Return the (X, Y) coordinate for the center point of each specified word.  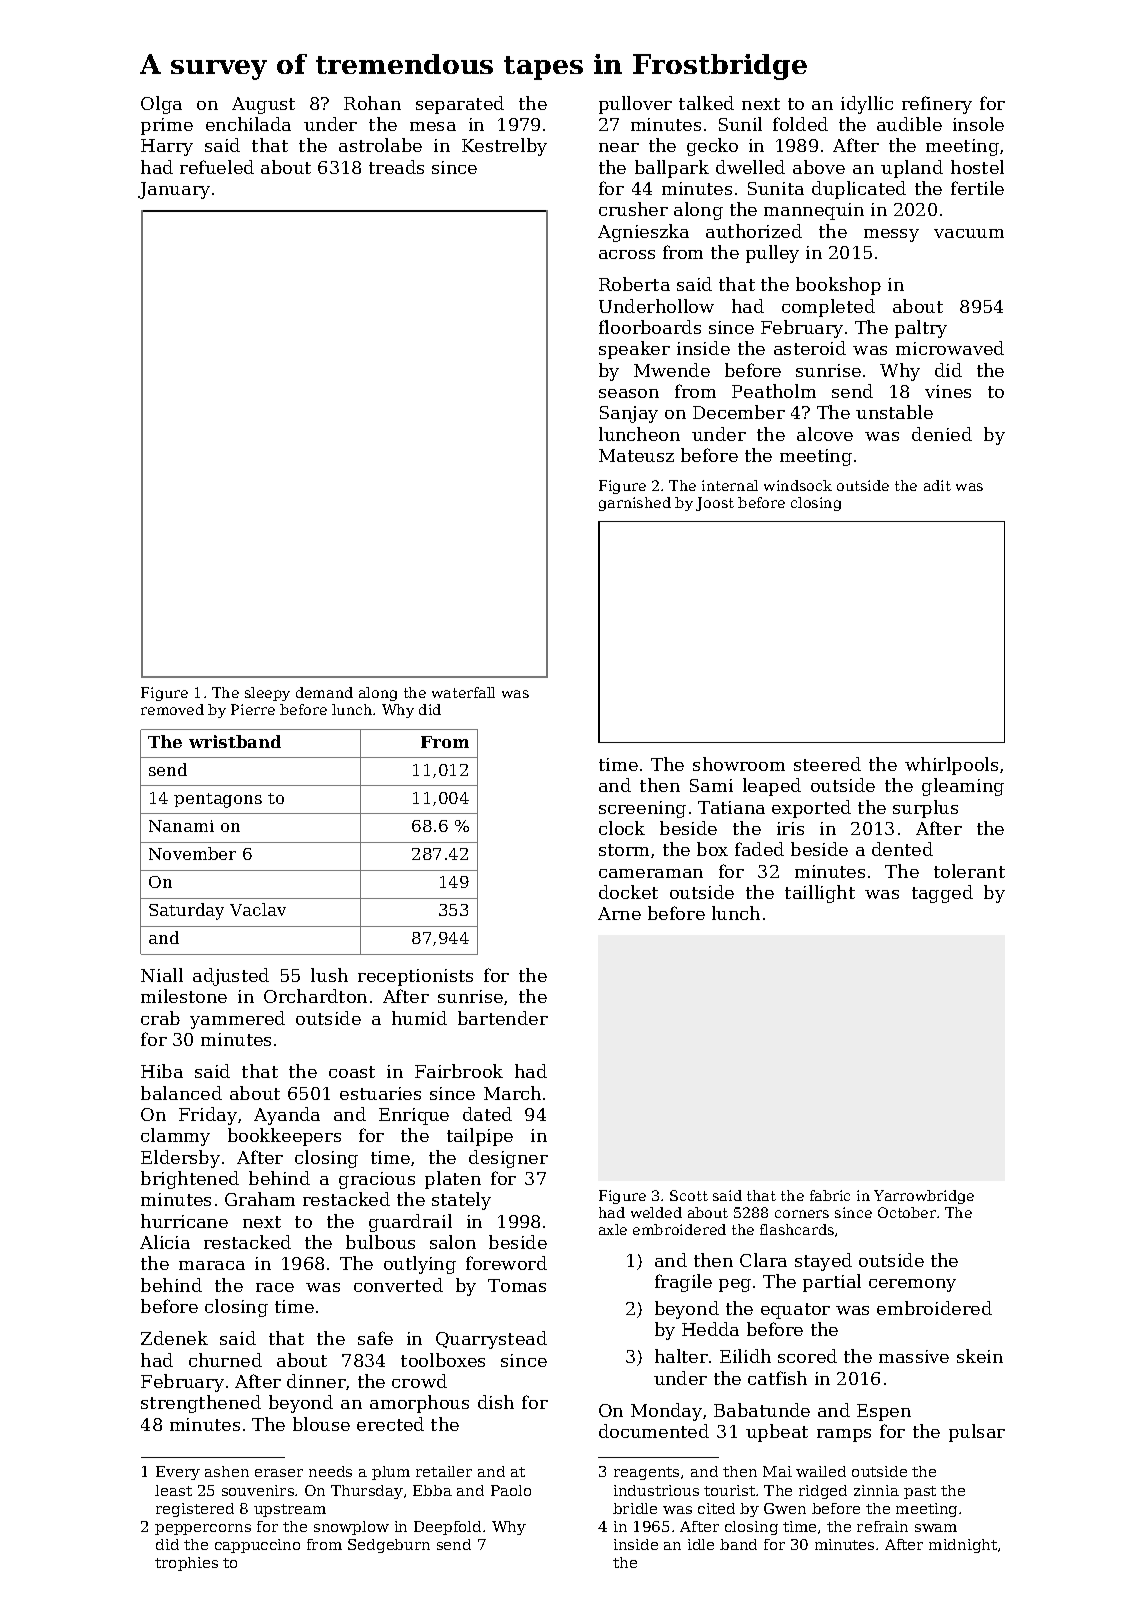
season (629, 393)
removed (172, 709)
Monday (666, 1412)
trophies (186, 1564)
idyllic (867, 105)
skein (980, 1356)
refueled (217, 167)
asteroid (810, 348)
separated (460, 105)
